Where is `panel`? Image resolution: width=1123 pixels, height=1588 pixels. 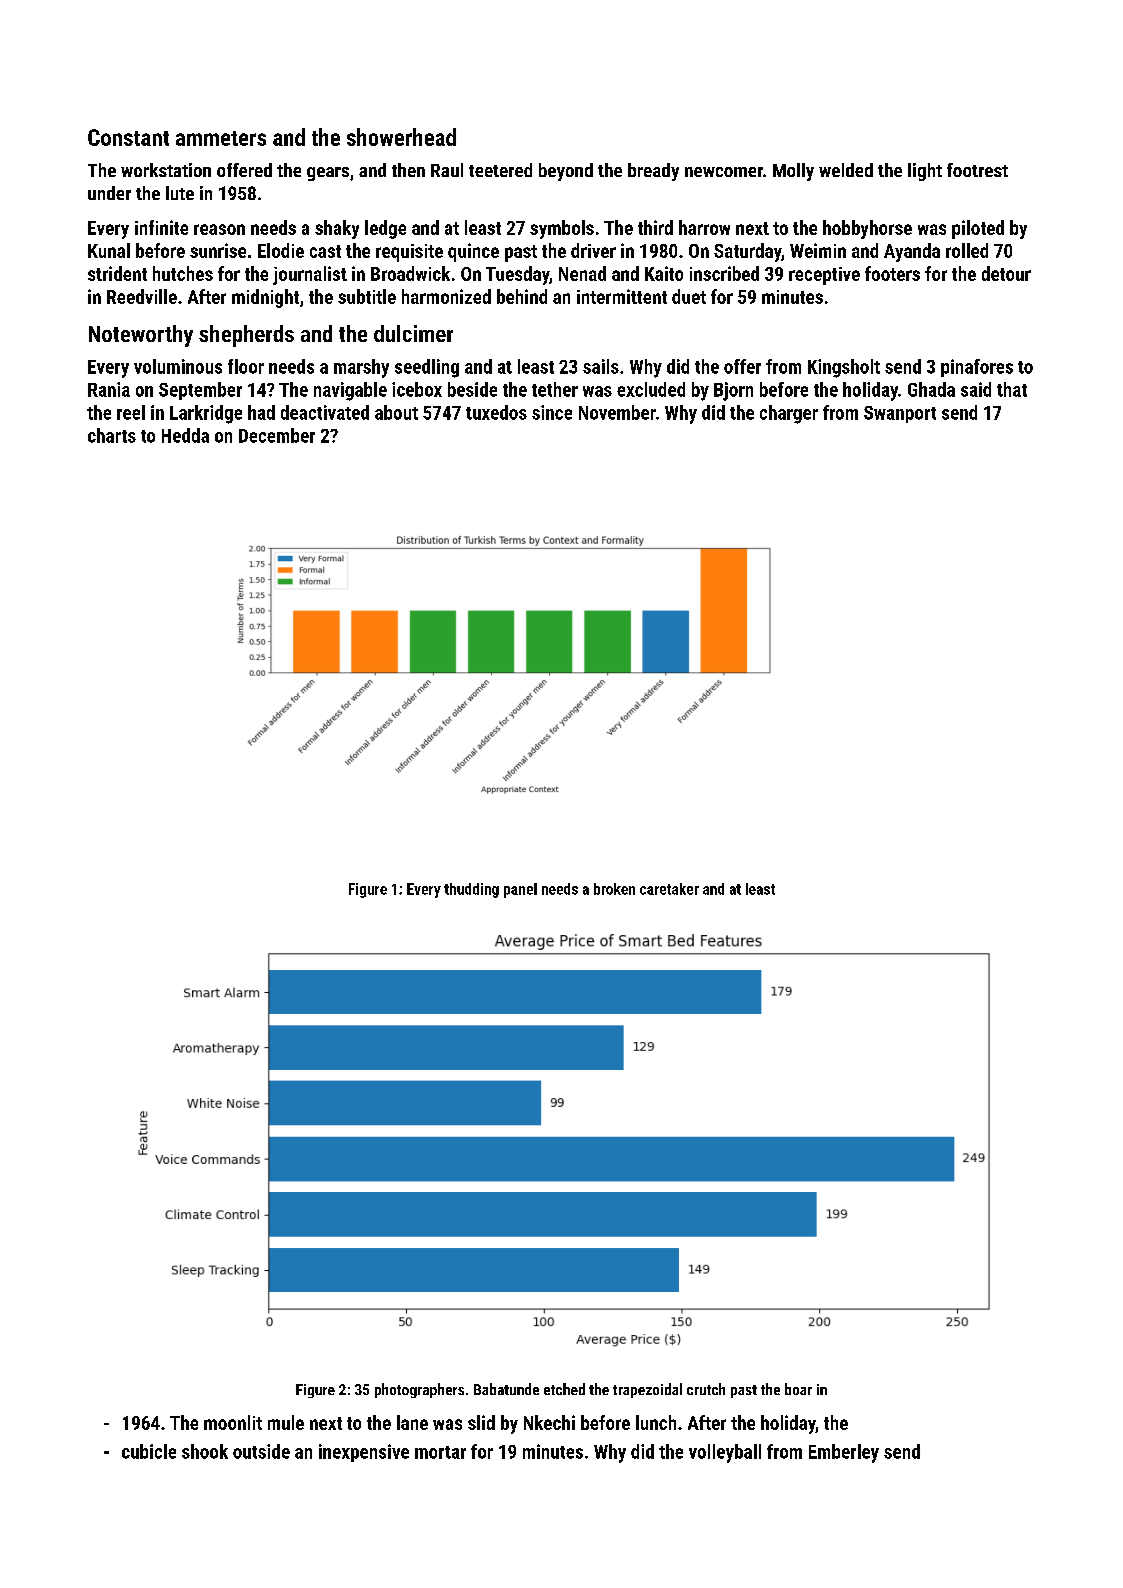 panel is located at coordinates (520, 890).
